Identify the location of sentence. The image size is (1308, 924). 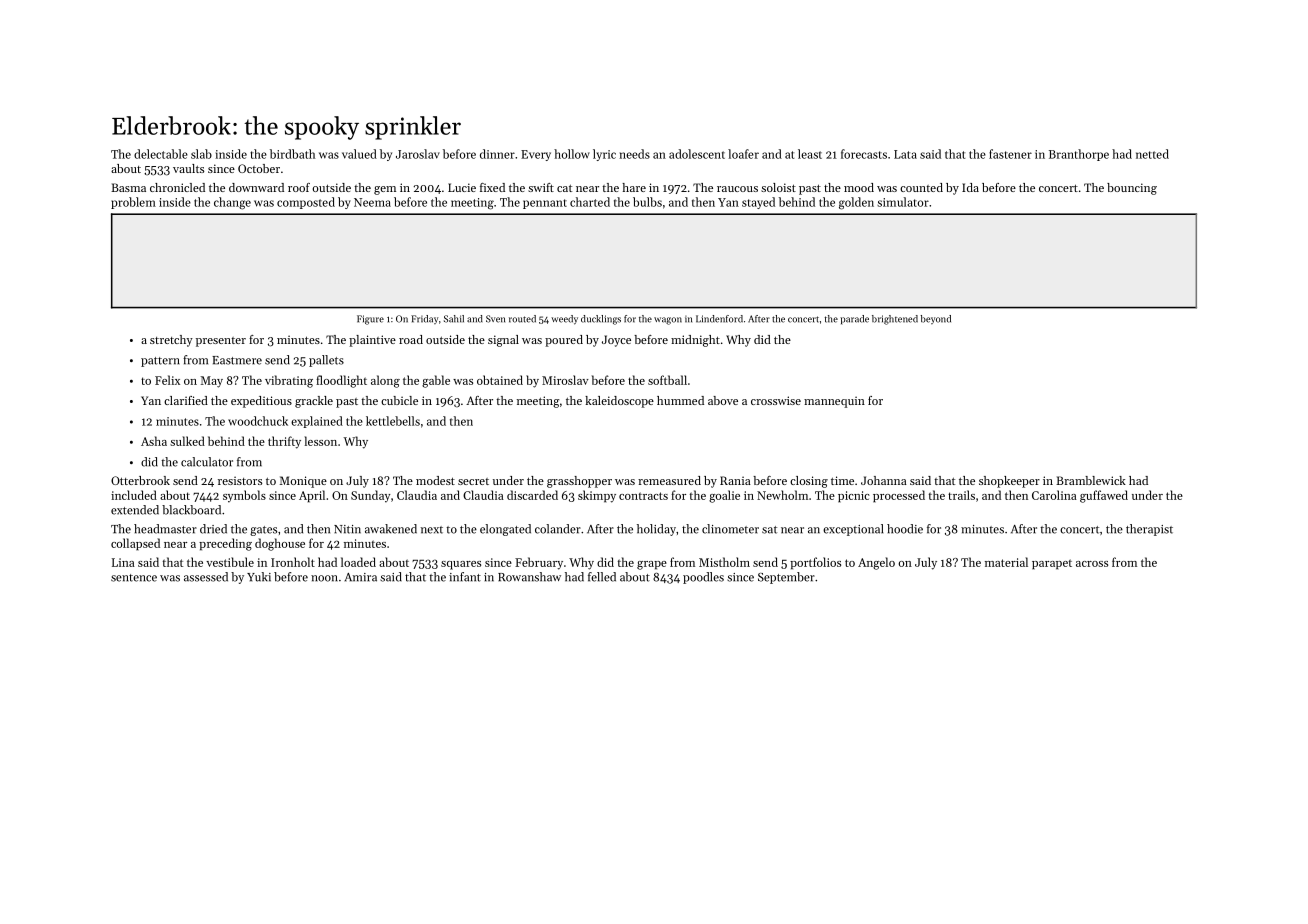
(134, 578).
